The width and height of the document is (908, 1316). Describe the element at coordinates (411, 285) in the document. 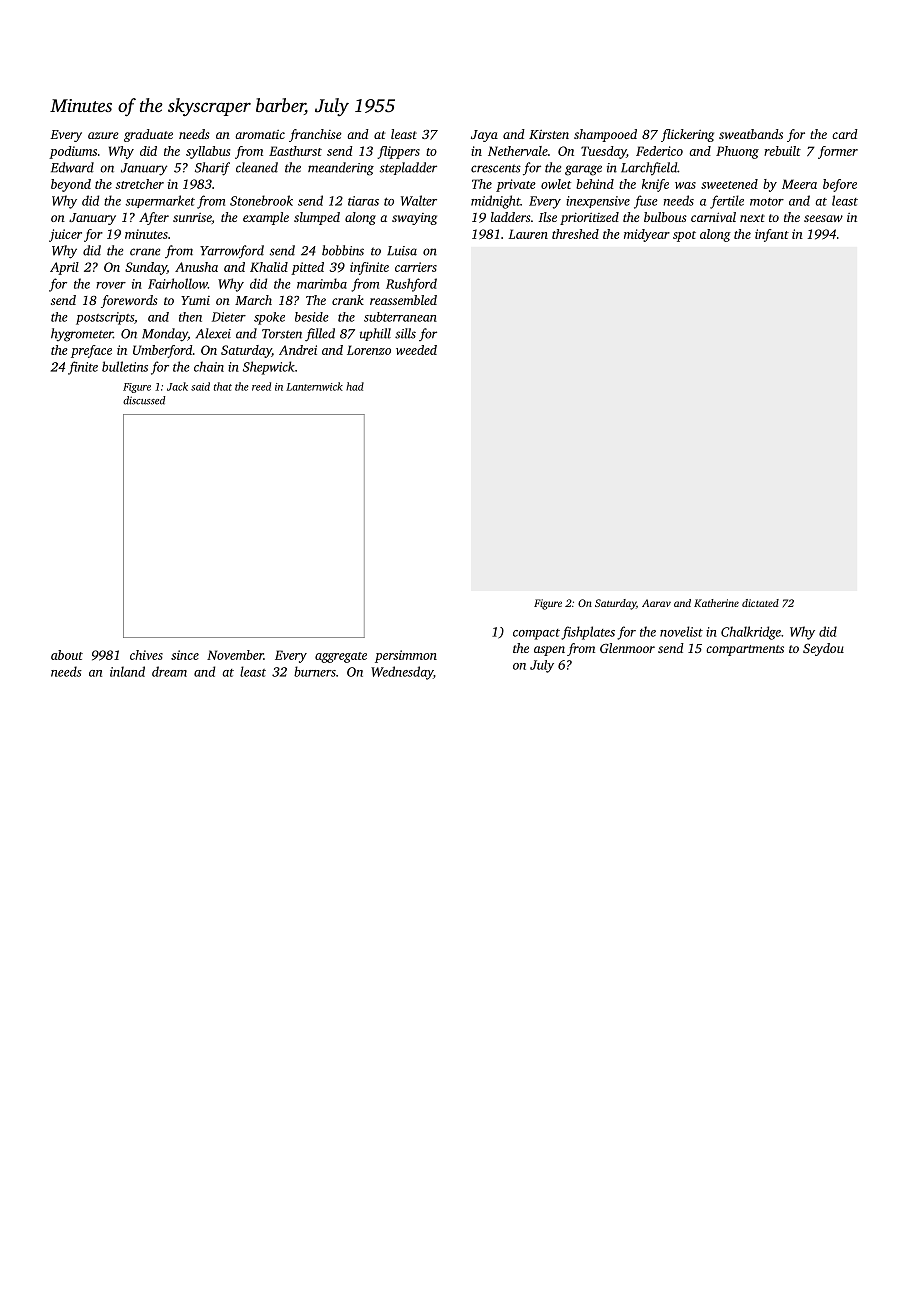

I see `Rushford` at that location.
